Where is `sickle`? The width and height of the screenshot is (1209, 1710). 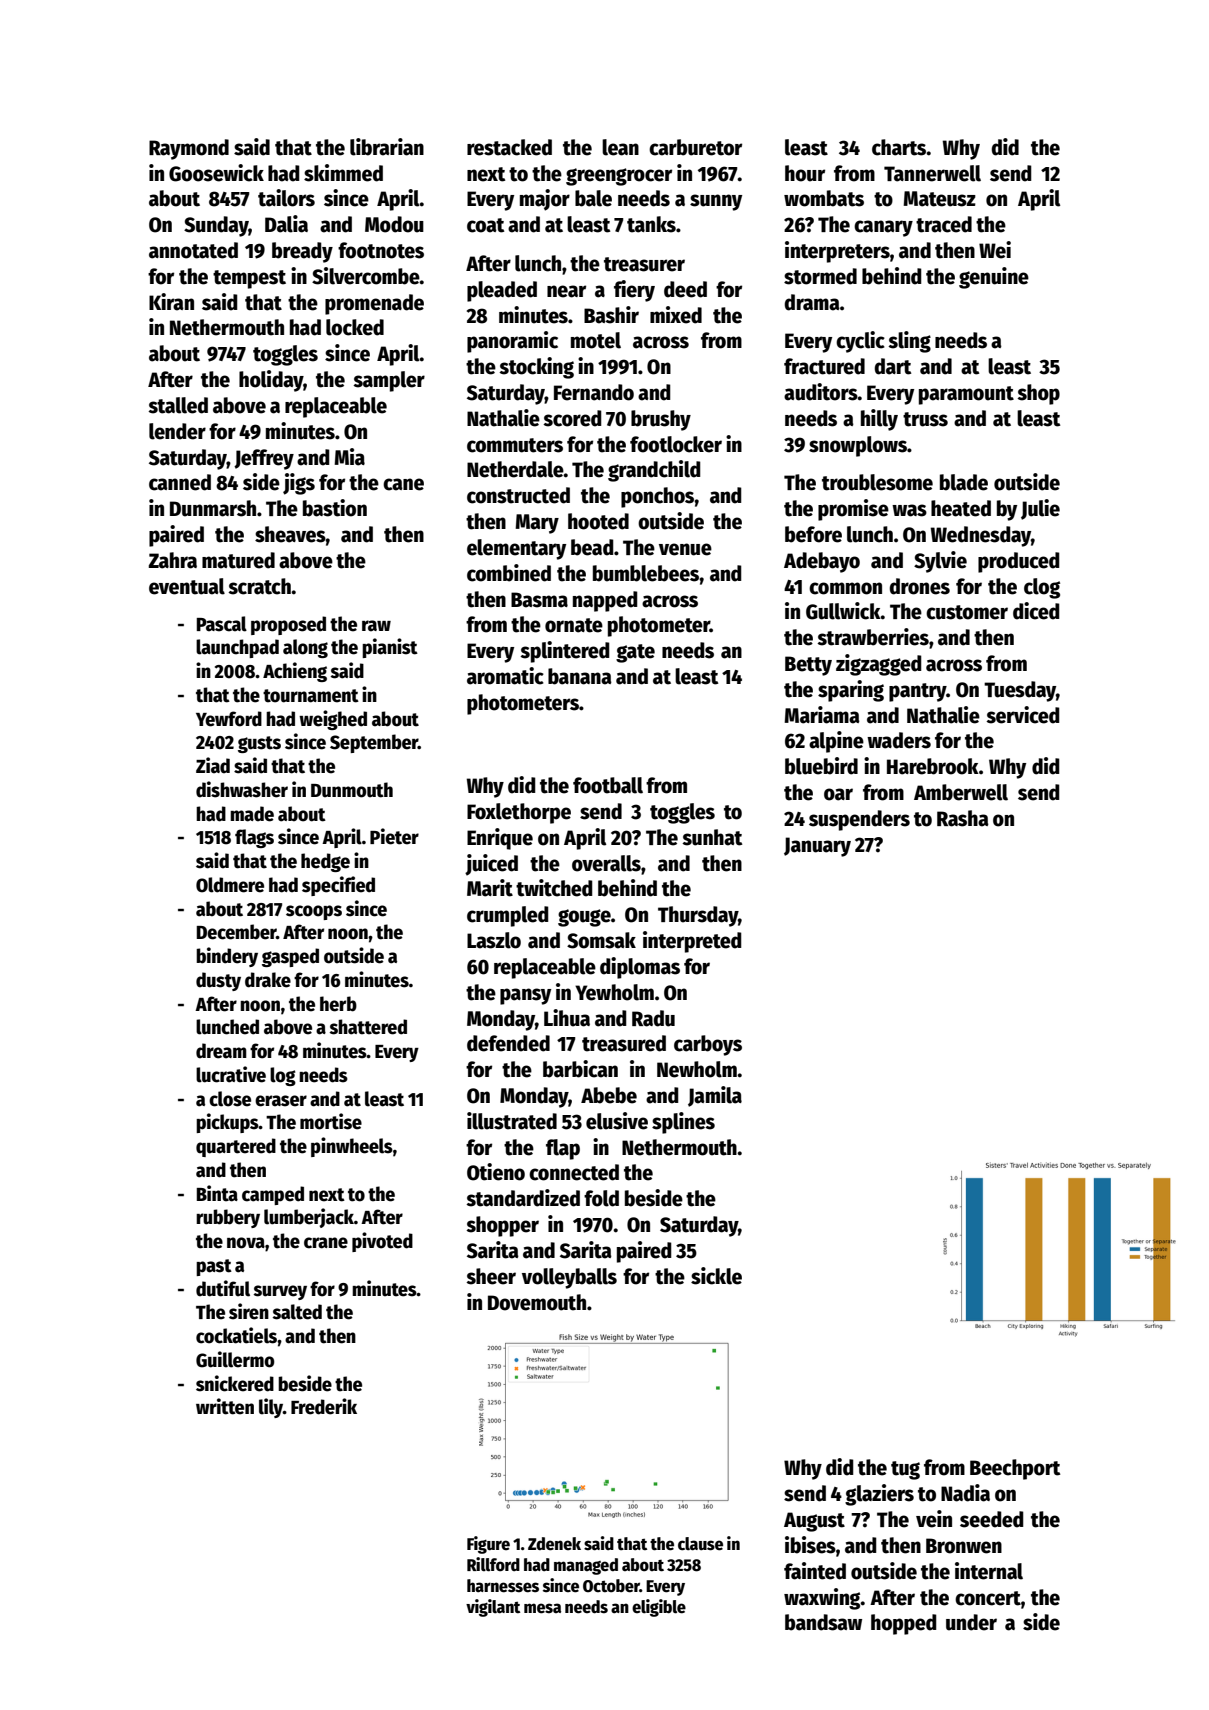
sickle is located at coordinates (716, 1276).
